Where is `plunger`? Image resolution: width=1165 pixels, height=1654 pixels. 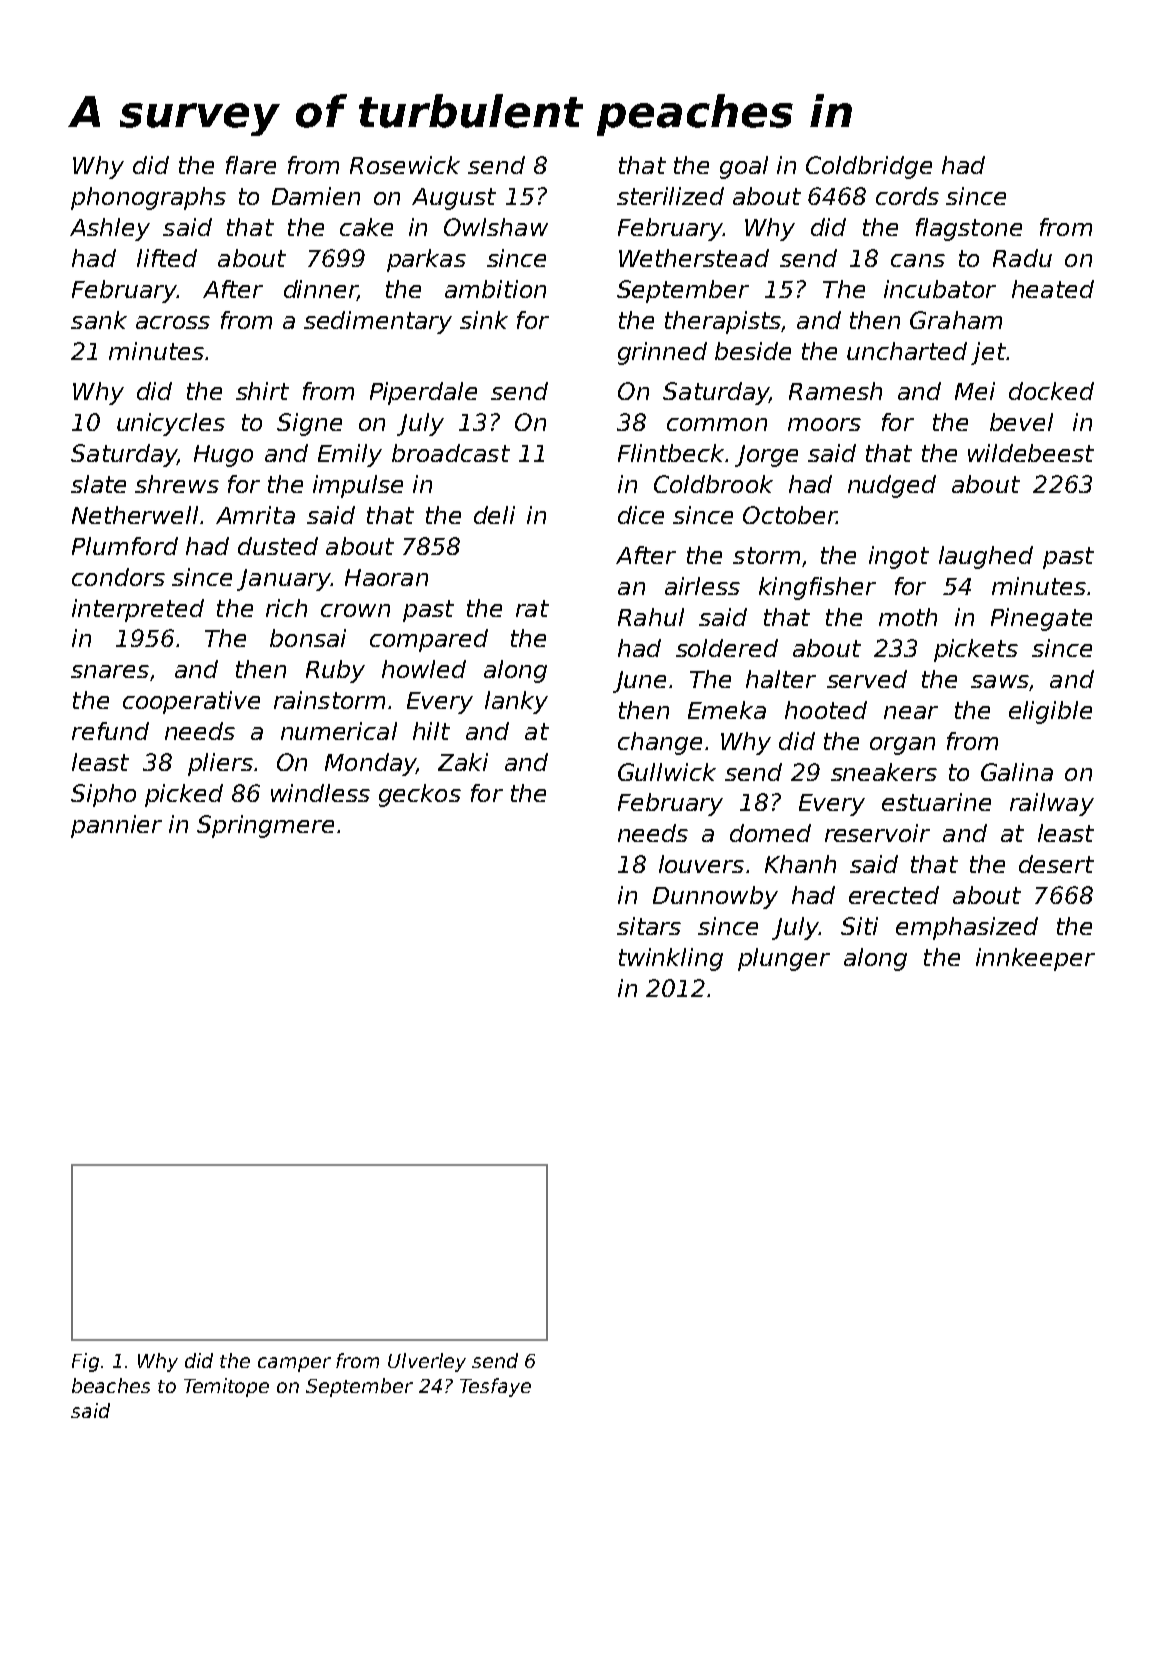 plunger is located at coordinates (784, 959).
